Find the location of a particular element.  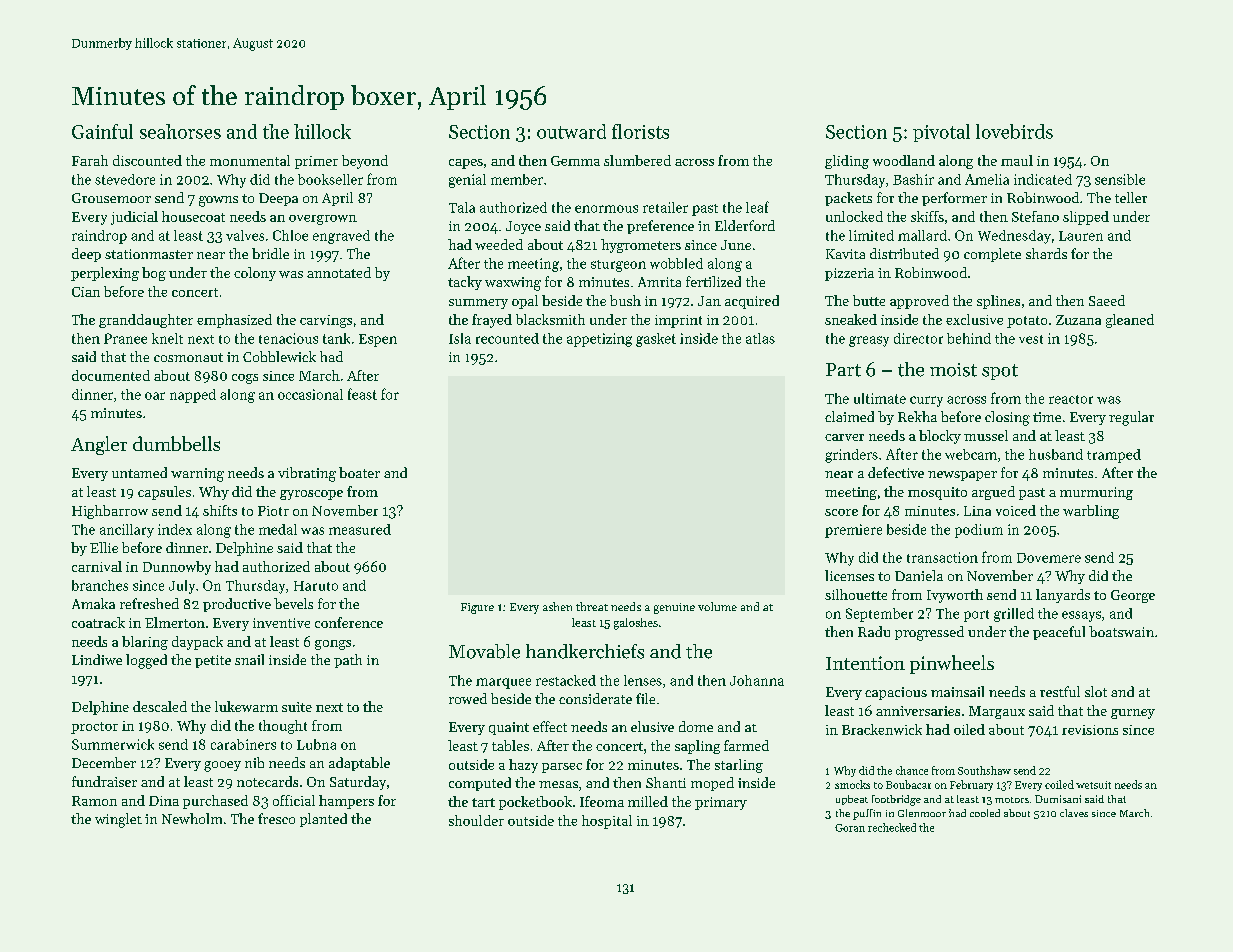

gyroscope is located at coordinates (311, 495).
